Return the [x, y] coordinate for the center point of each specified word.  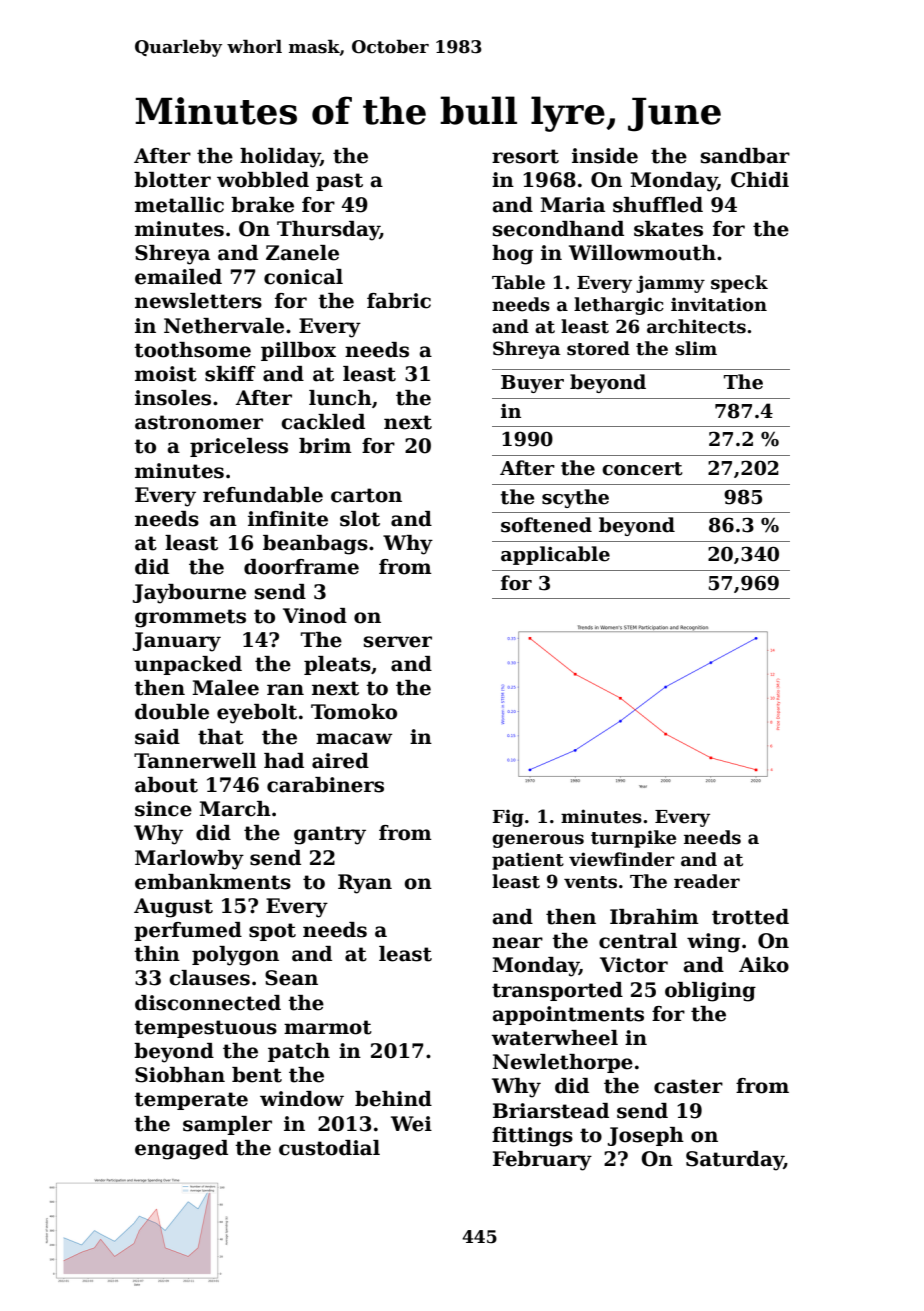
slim [696, 348]
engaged [181, 1150]
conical [303, 277]
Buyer [532, 384]
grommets [190, 618]
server [398, 642]
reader [707, 881]
